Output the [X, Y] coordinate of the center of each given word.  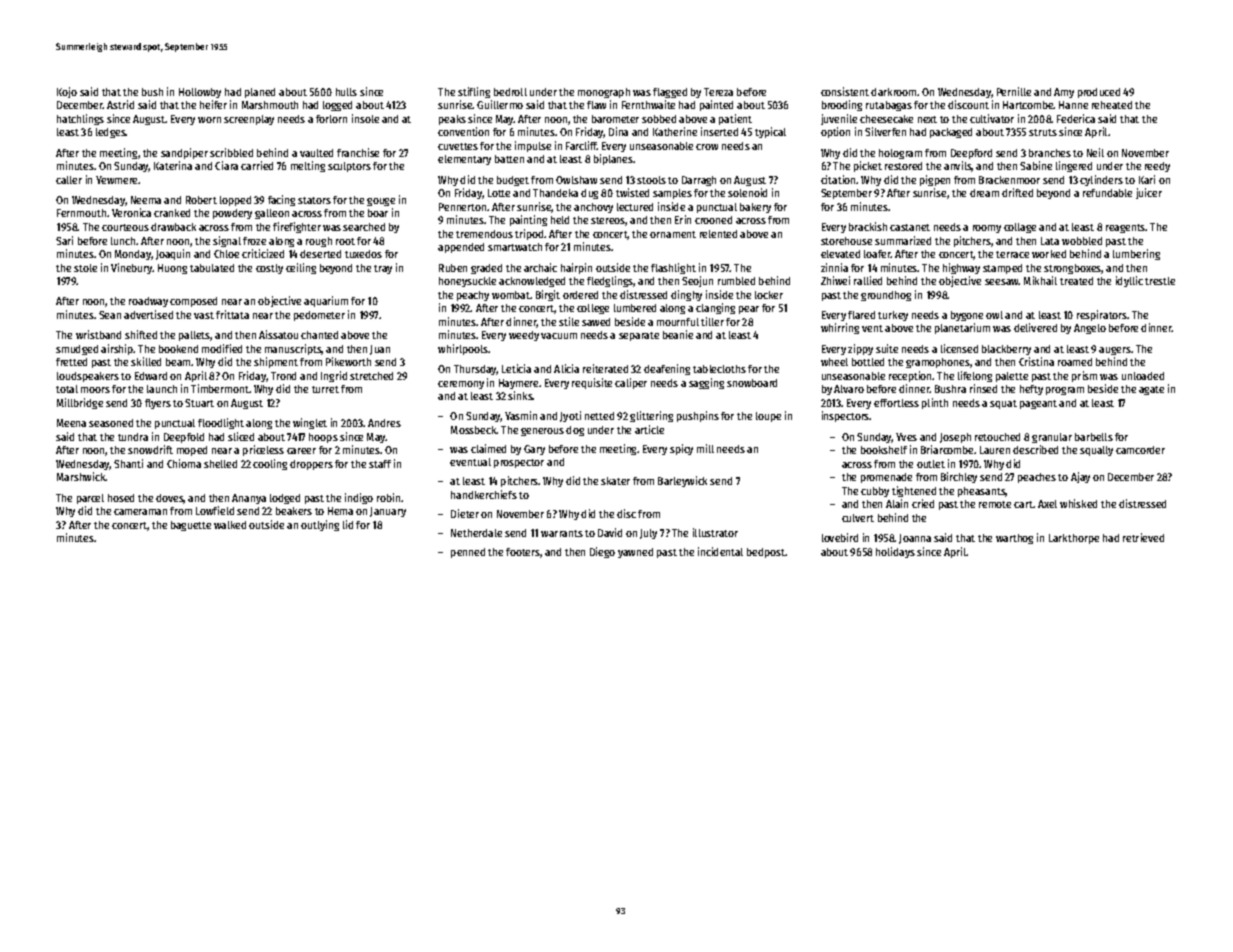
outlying [320, 525]
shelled [220, 464]
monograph [604, 93]
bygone [967, 316]
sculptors [349, 167]
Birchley [959, 477]
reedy [1157, 167]
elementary [464, 160]
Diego [602, 552]
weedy [524, 336]
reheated [1112, 105]
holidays [895, 552]
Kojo [67, 92]
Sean [110, 315]
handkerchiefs [484, 494]
